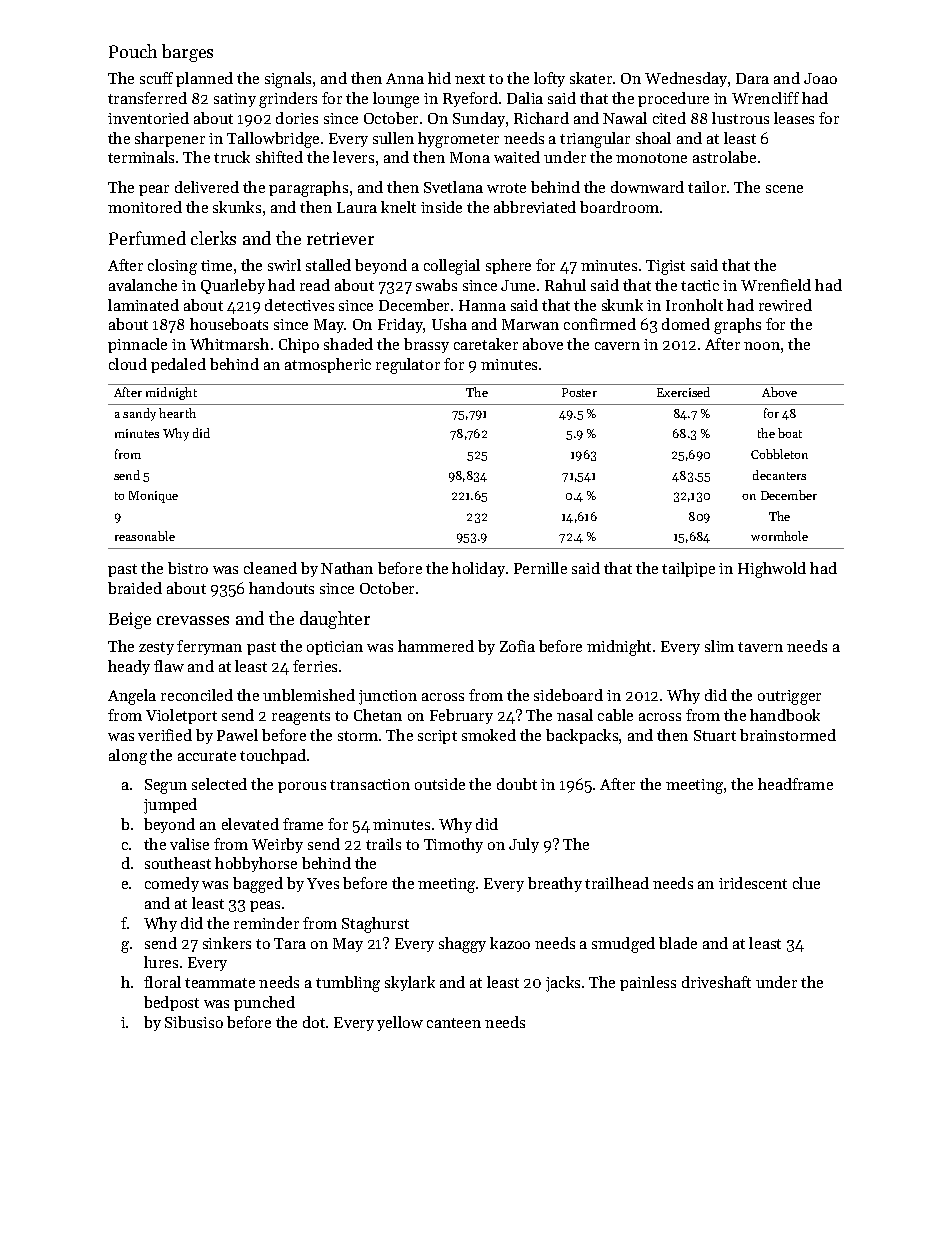 The height and width of the page is (1233, 952). What do you see at coordinates (820, 78) in the page?
I see `Joao` at bounding box center [820, 78].
